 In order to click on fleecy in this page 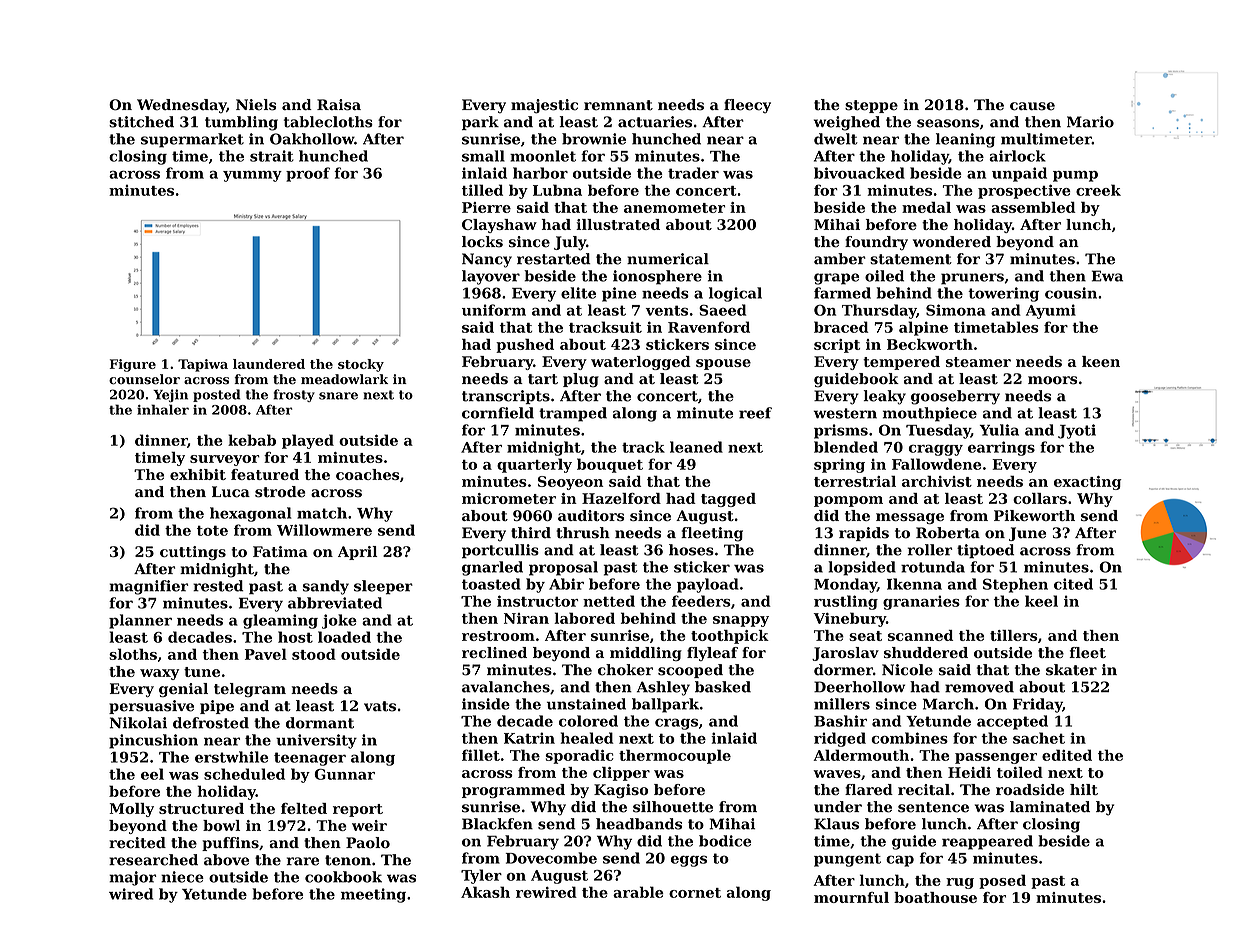, I will do `click(747, 106)`.
